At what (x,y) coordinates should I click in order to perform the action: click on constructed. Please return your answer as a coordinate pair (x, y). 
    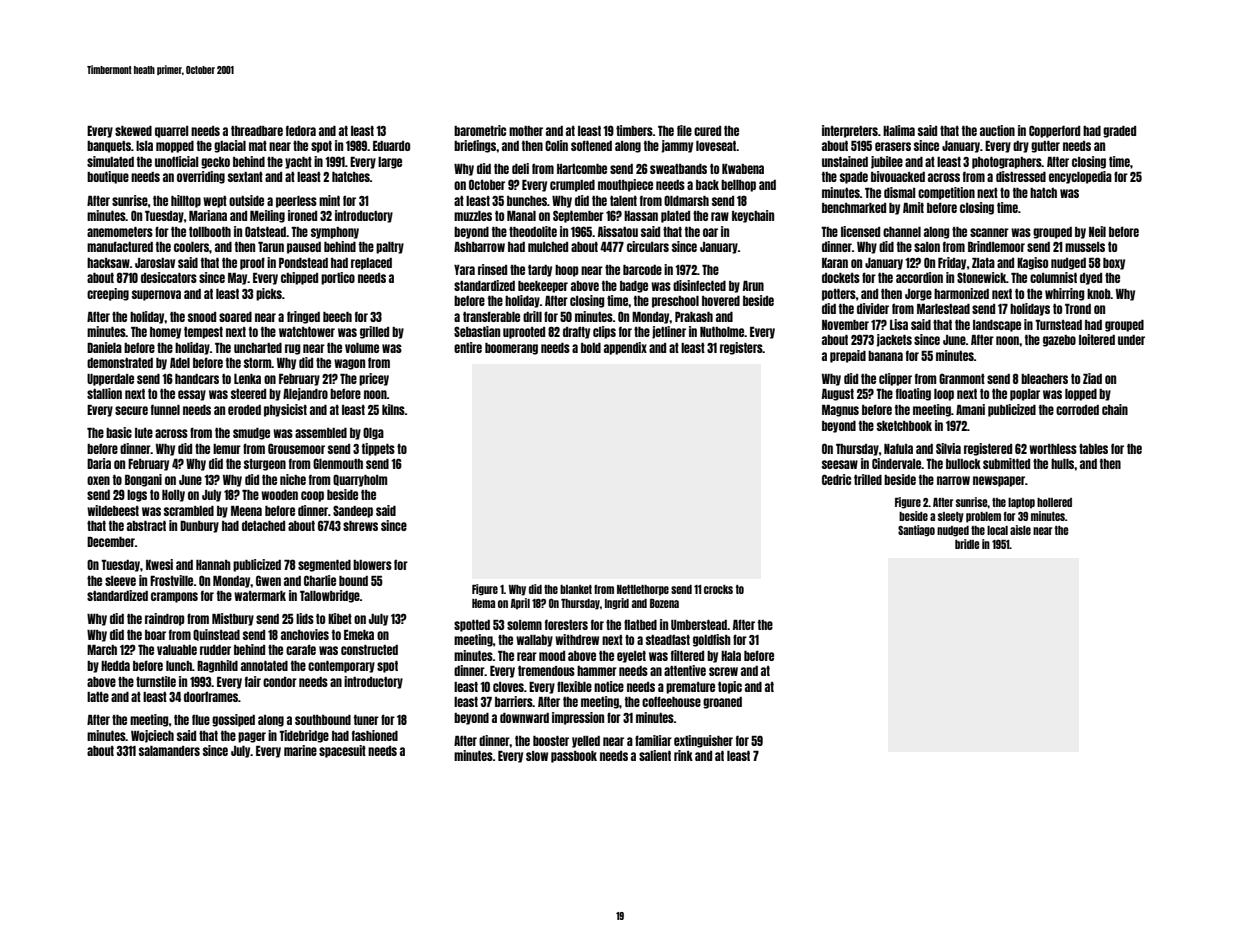
    Looking at the image, I should click on (369, 650).
